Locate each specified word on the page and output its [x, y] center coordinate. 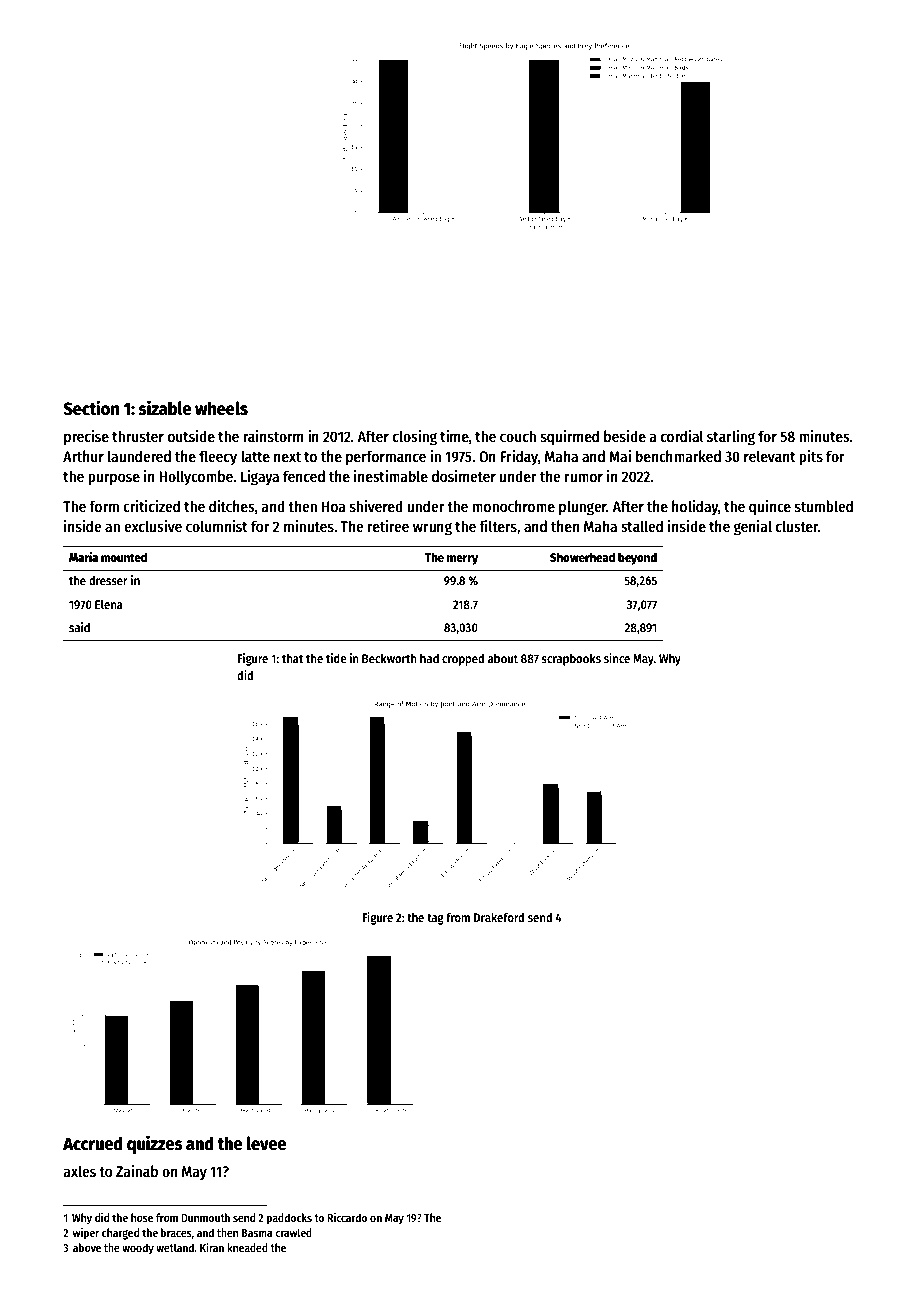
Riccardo [347, 1217]
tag [435, 919]
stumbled [824, 506]
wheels [221, 408]
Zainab [137, 1171]
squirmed [570, 438]
